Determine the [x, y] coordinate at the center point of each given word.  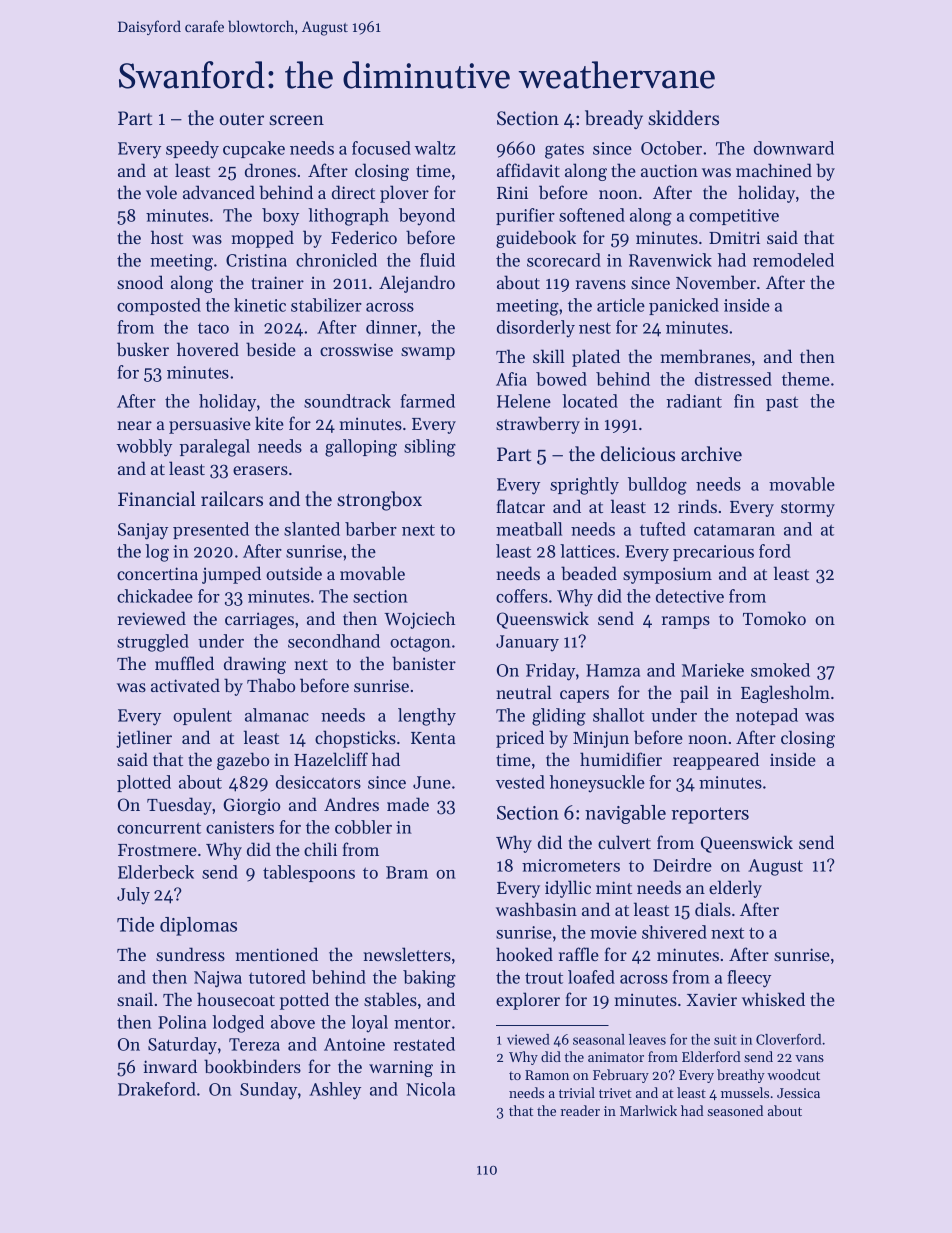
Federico [364, 237]
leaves [647, 1039]
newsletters [407, 954]
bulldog [657, 486]
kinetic [260, 305]
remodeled [793, 260]
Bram [407, 872]
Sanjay [143, 531]
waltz [435, 148]
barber [371, 529]
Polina [182, 1022]
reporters [710, 815]
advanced [219, 192]
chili [320, 849]
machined [774, 170]
